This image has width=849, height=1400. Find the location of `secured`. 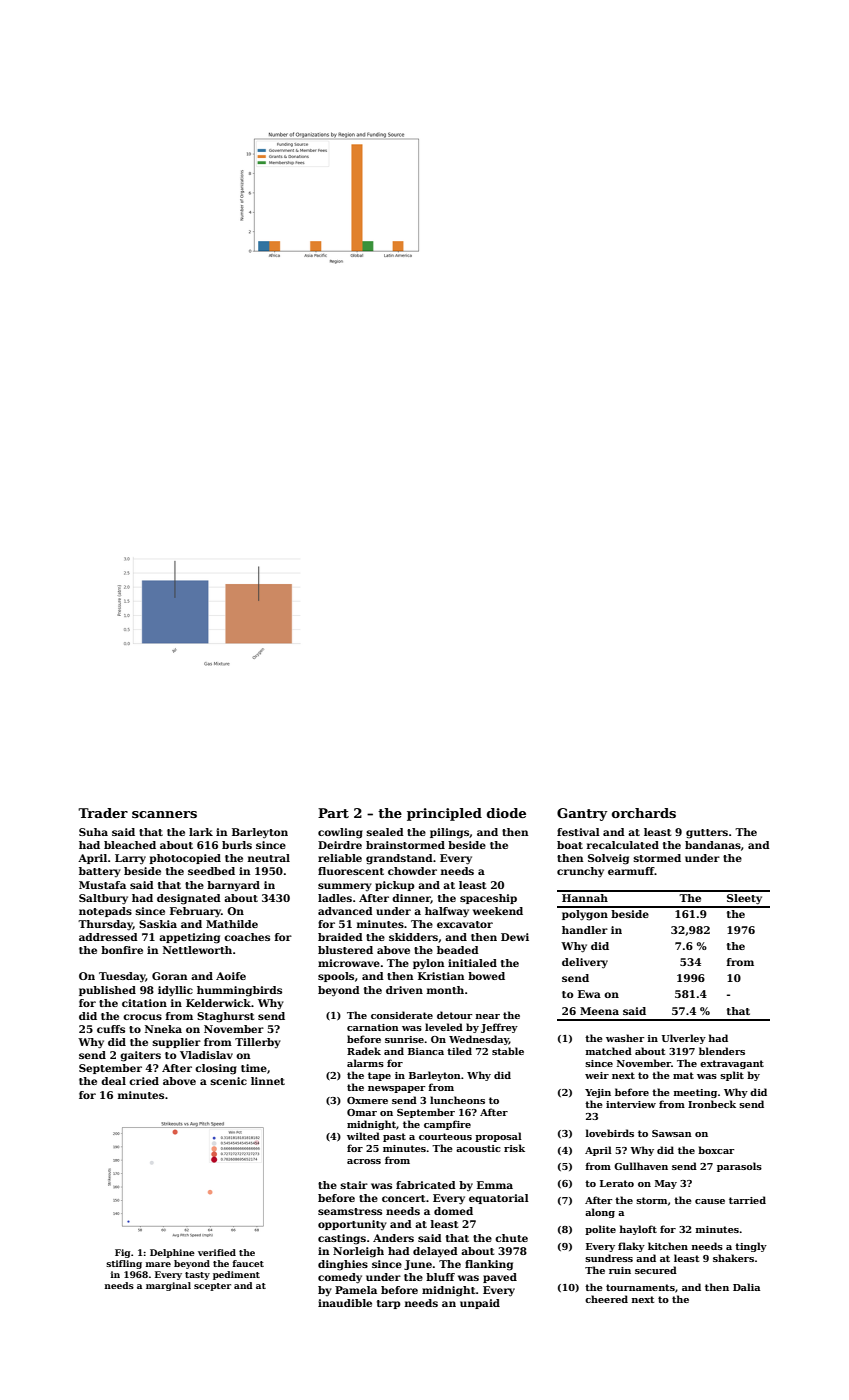

secured is located at coordinates (656, 1270).
